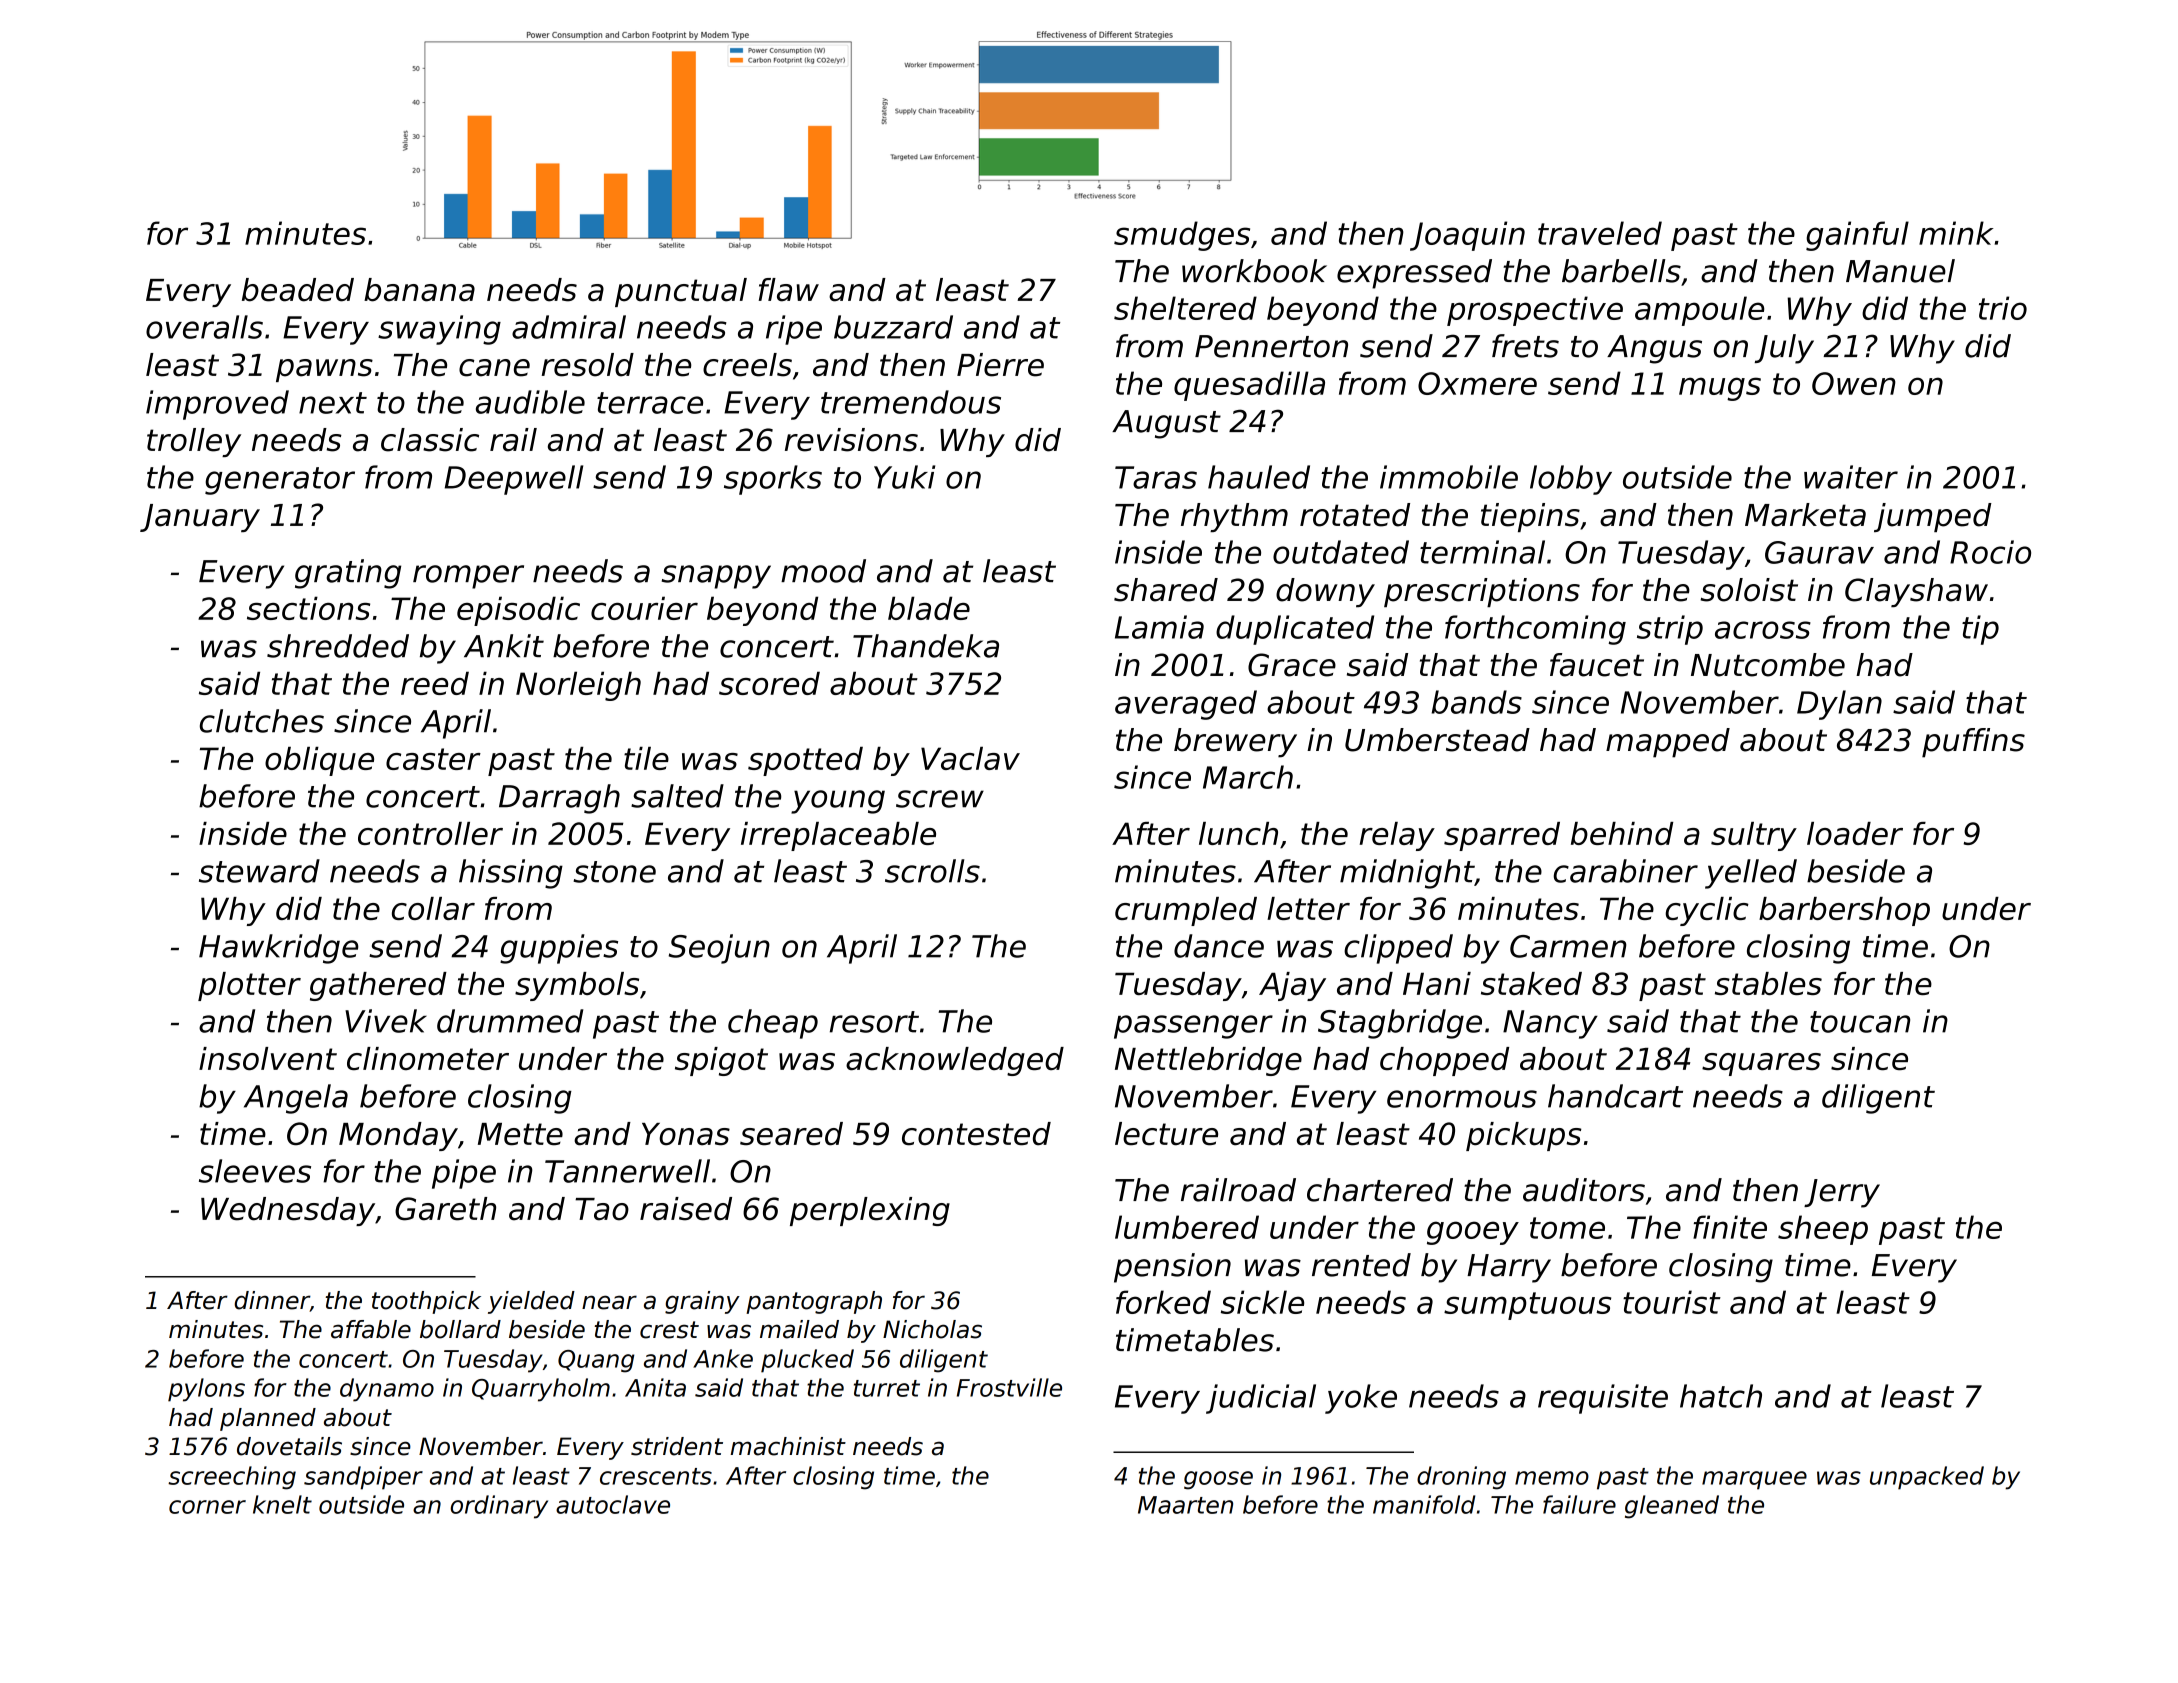 The height and width of the page is (1683, 2178). I want to click on Mette, so click(520, 1134).
